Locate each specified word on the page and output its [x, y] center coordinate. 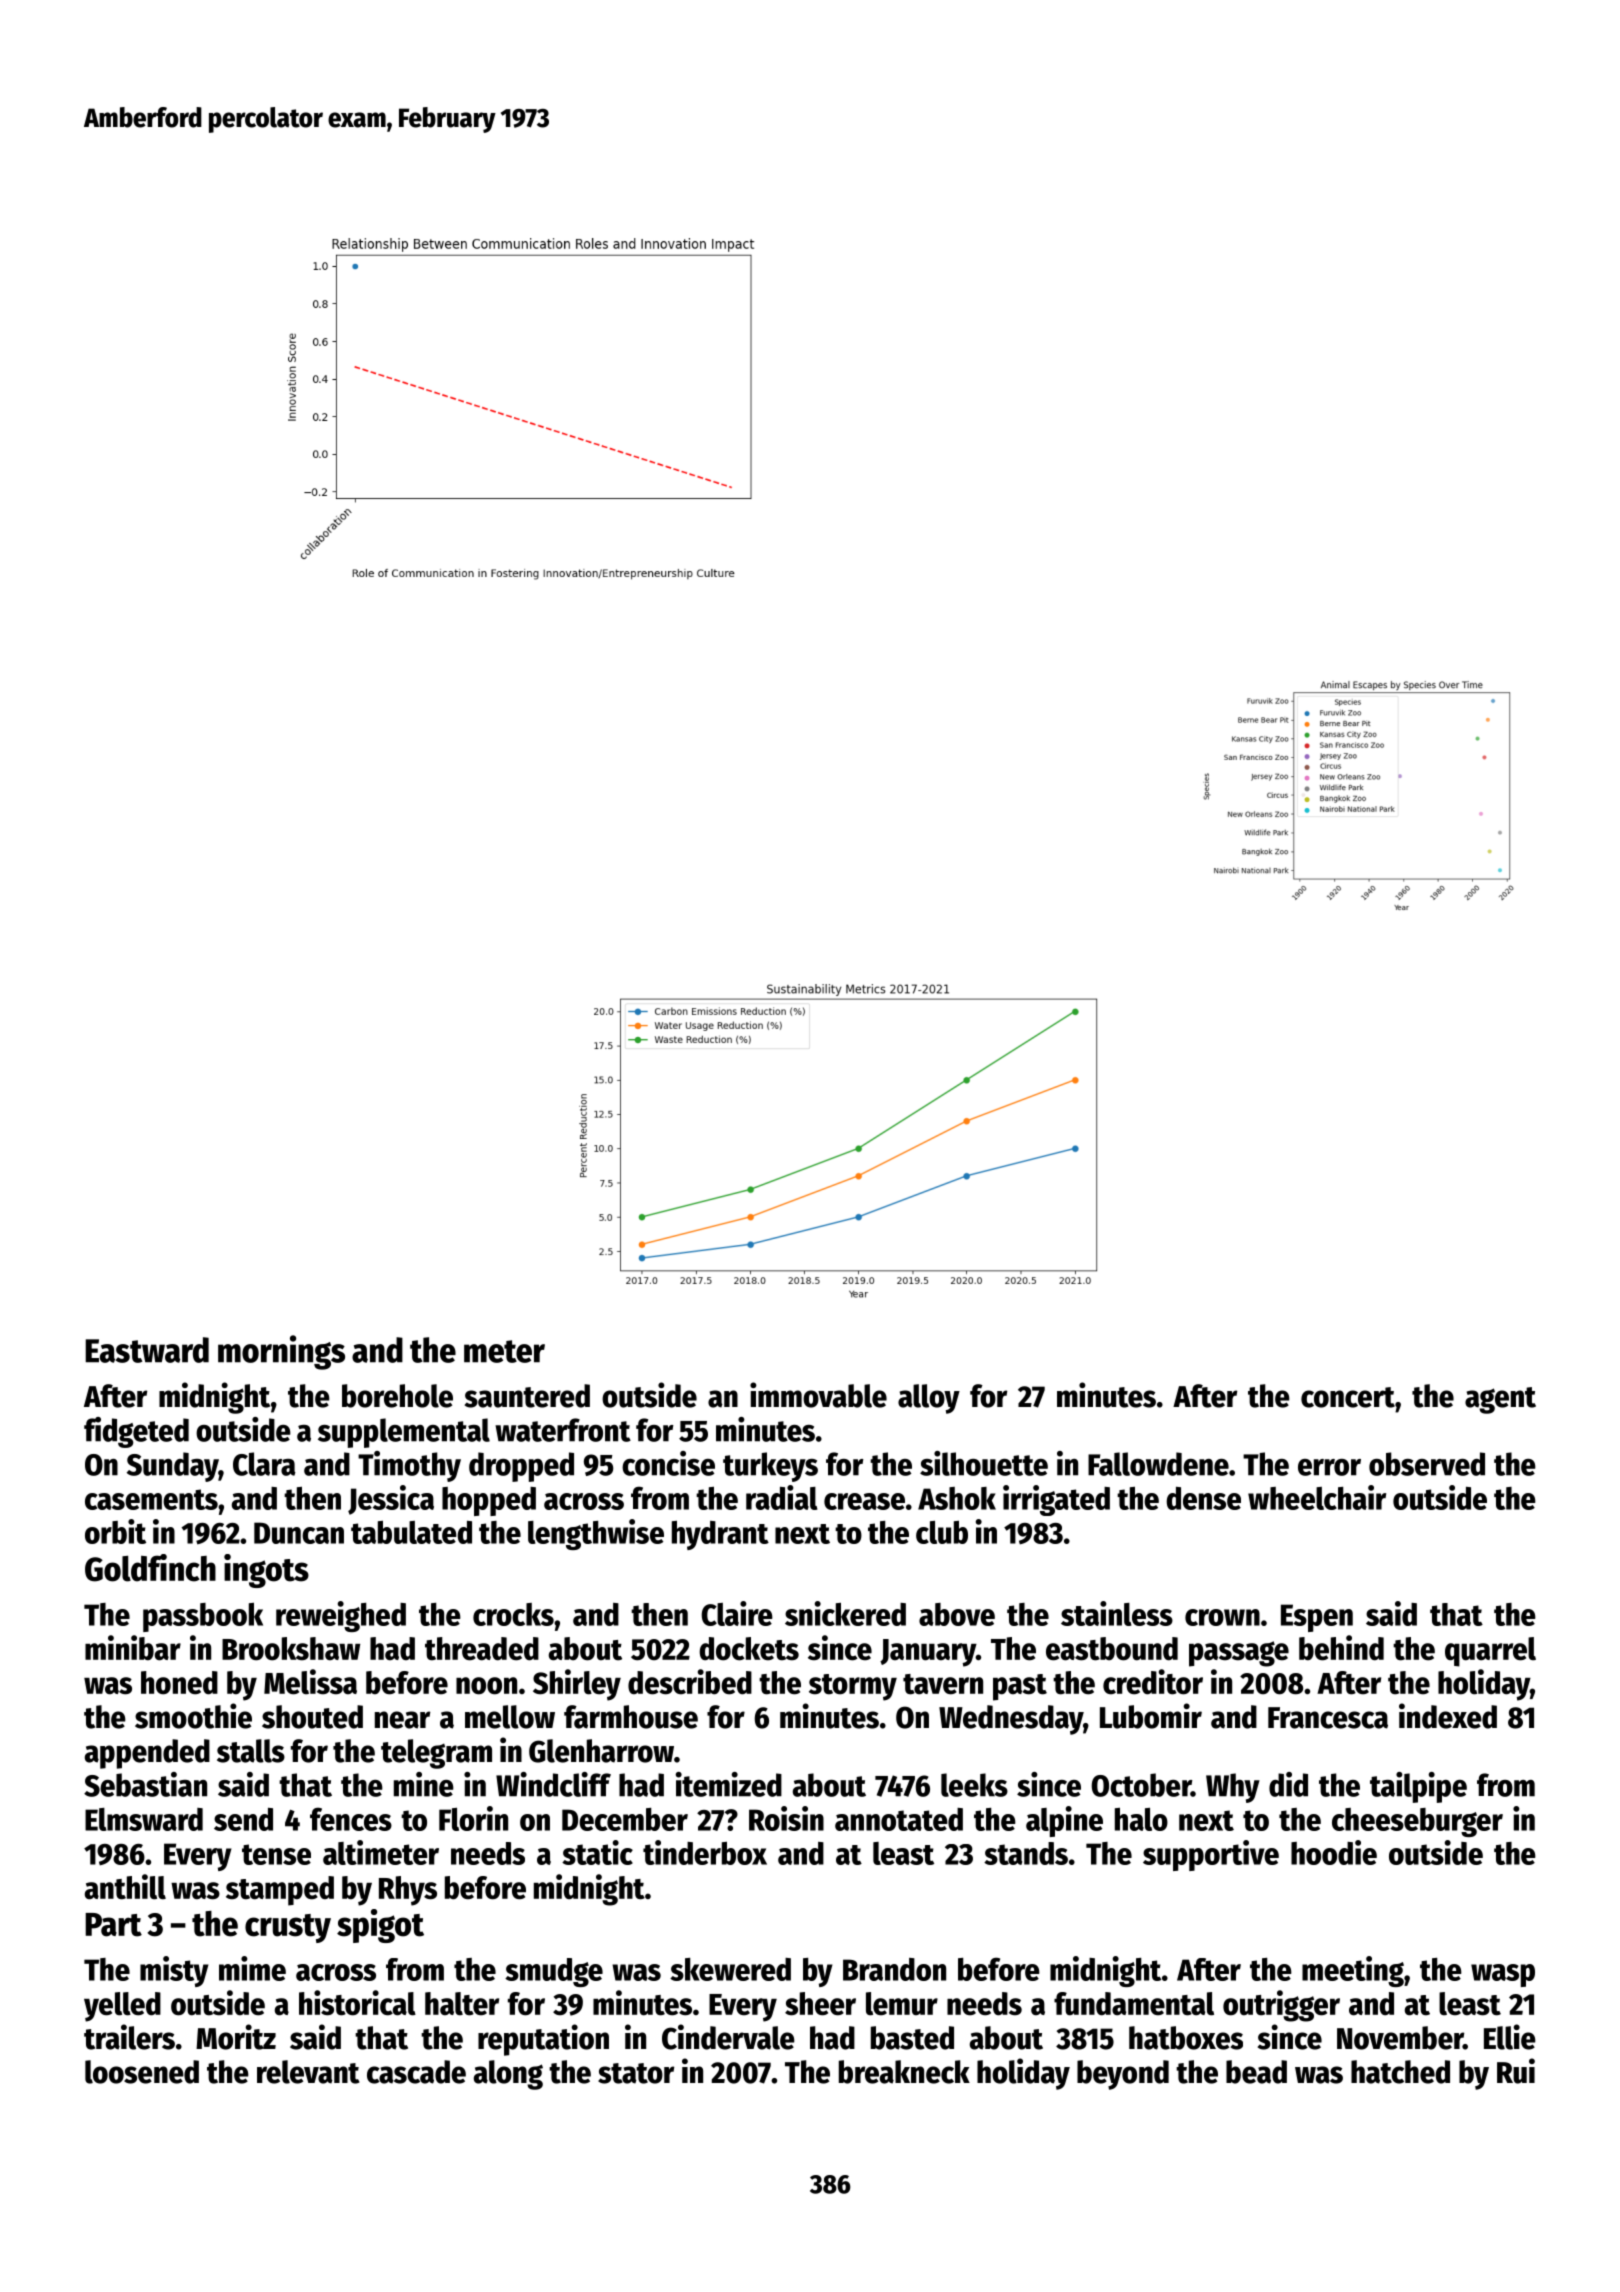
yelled [122, 2007]
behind [1341, 1648]
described [690, 1682]
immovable [818, 1395]
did [1288, 1784]
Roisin [786, 1818]
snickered [845, 1613]
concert [1348, 1397]
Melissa [310, 1682]
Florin [473, 1818]
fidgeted [136, 1432]
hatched [1400, 2072]
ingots [266, 1571]
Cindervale [728, 2037]
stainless [1117, 1613]
